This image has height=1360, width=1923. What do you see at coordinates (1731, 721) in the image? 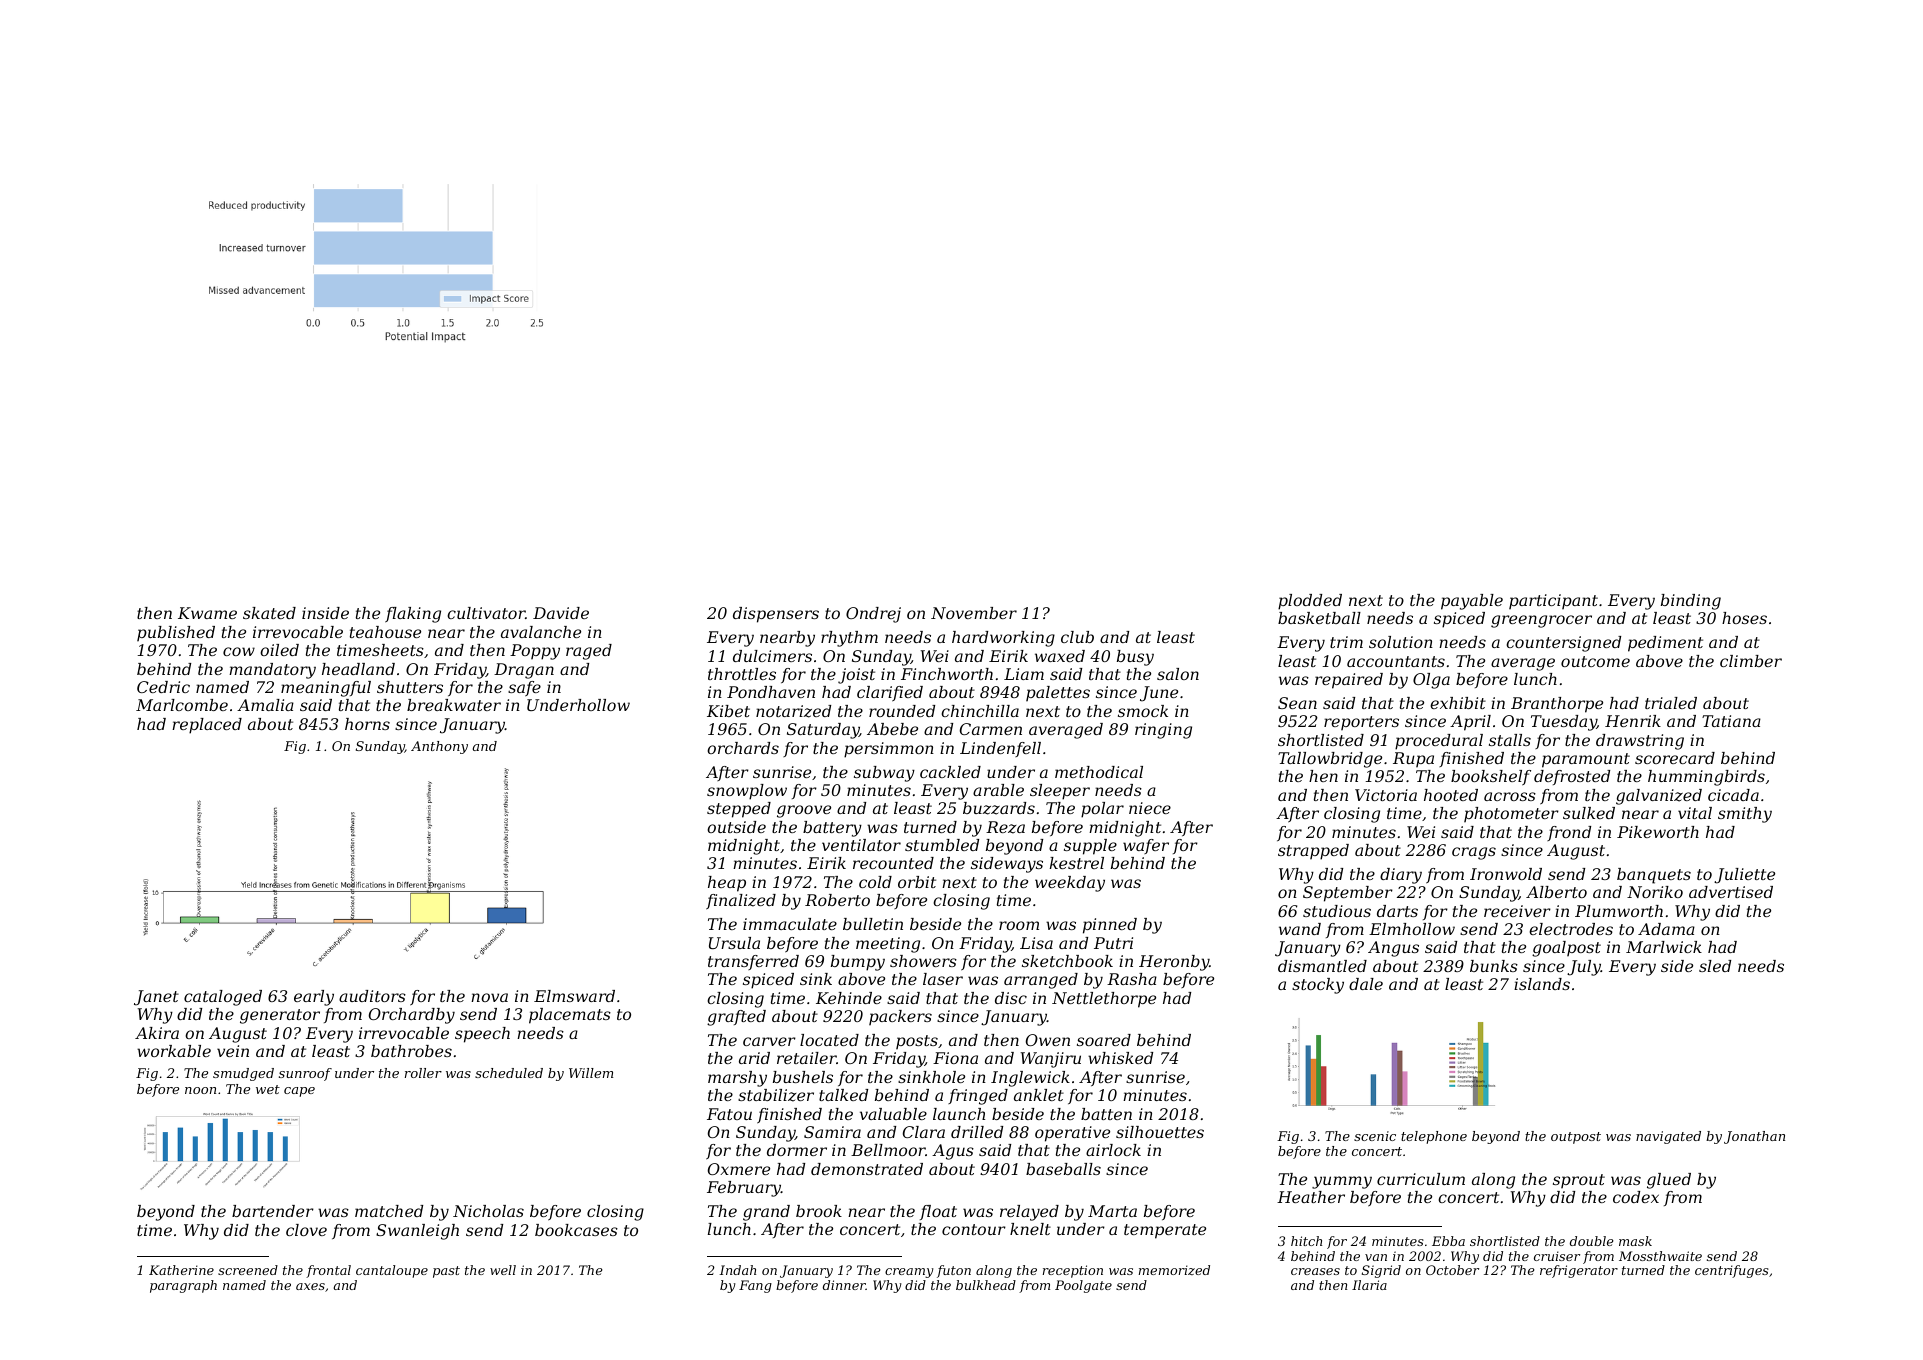
I see `Tatiana` at bounding box center [1731, 721].
